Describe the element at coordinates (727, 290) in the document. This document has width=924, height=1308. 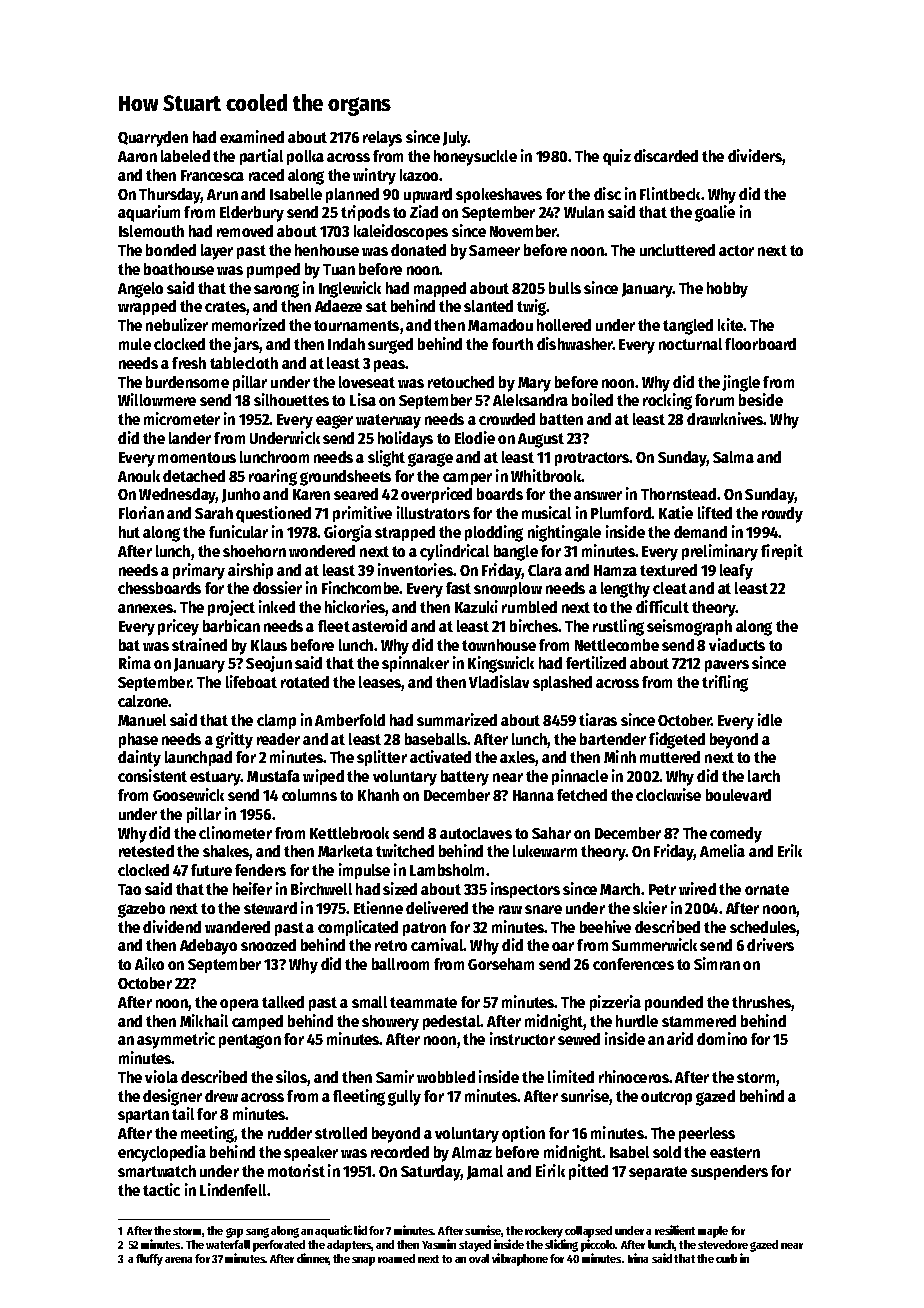
I see `hobby` at that location.
